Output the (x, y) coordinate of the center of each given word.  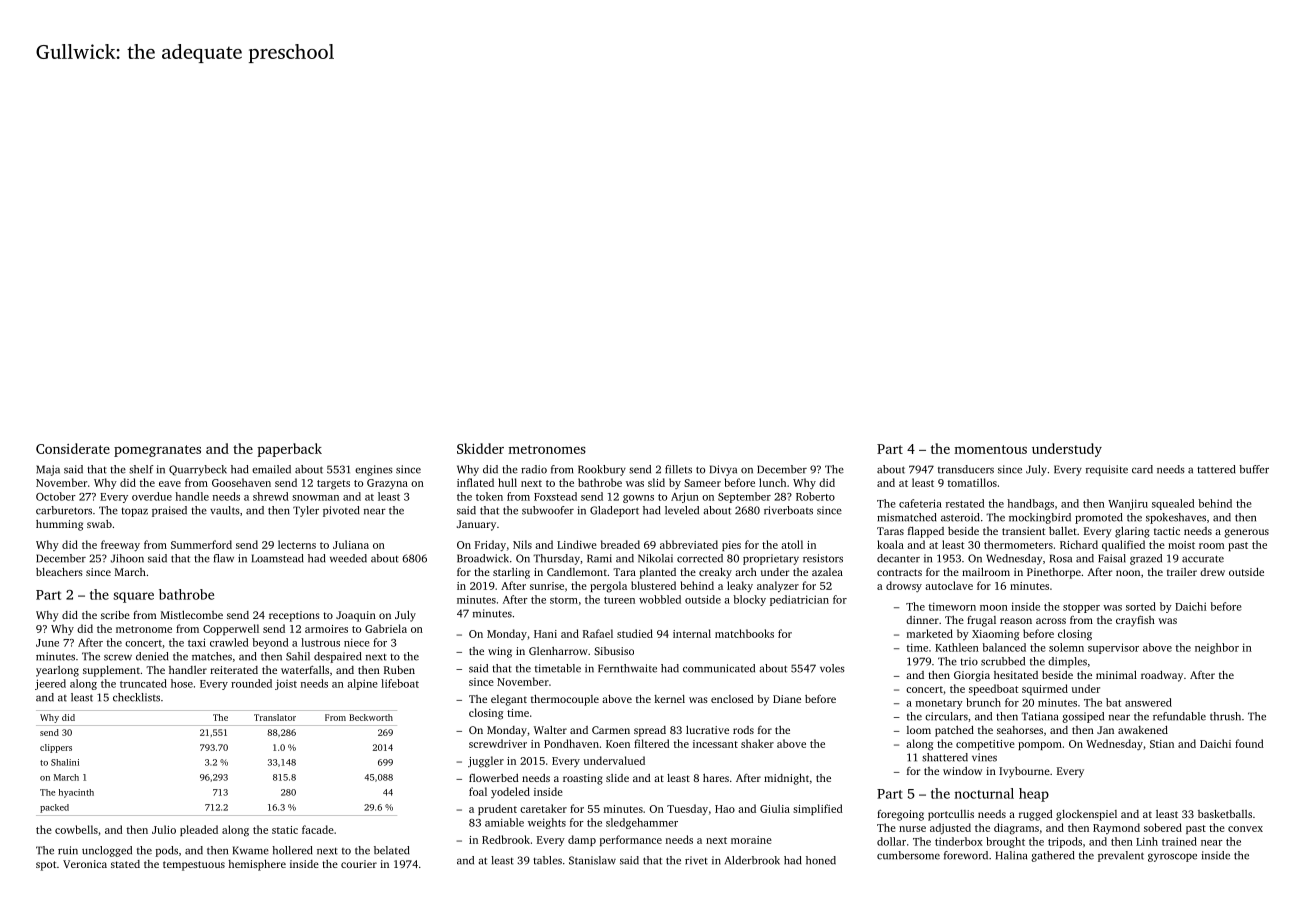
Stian (1162, 744)
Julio (164, 829)
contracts (899, 572)
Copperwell (231, 629)
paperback (289, 450)
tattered (1216, 469)
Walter (550, 730)
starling (511, 573)
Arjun (685, 497)
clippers (56, 748)
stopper (1081, 608)
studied (635, 633)
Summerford (201, 544)
